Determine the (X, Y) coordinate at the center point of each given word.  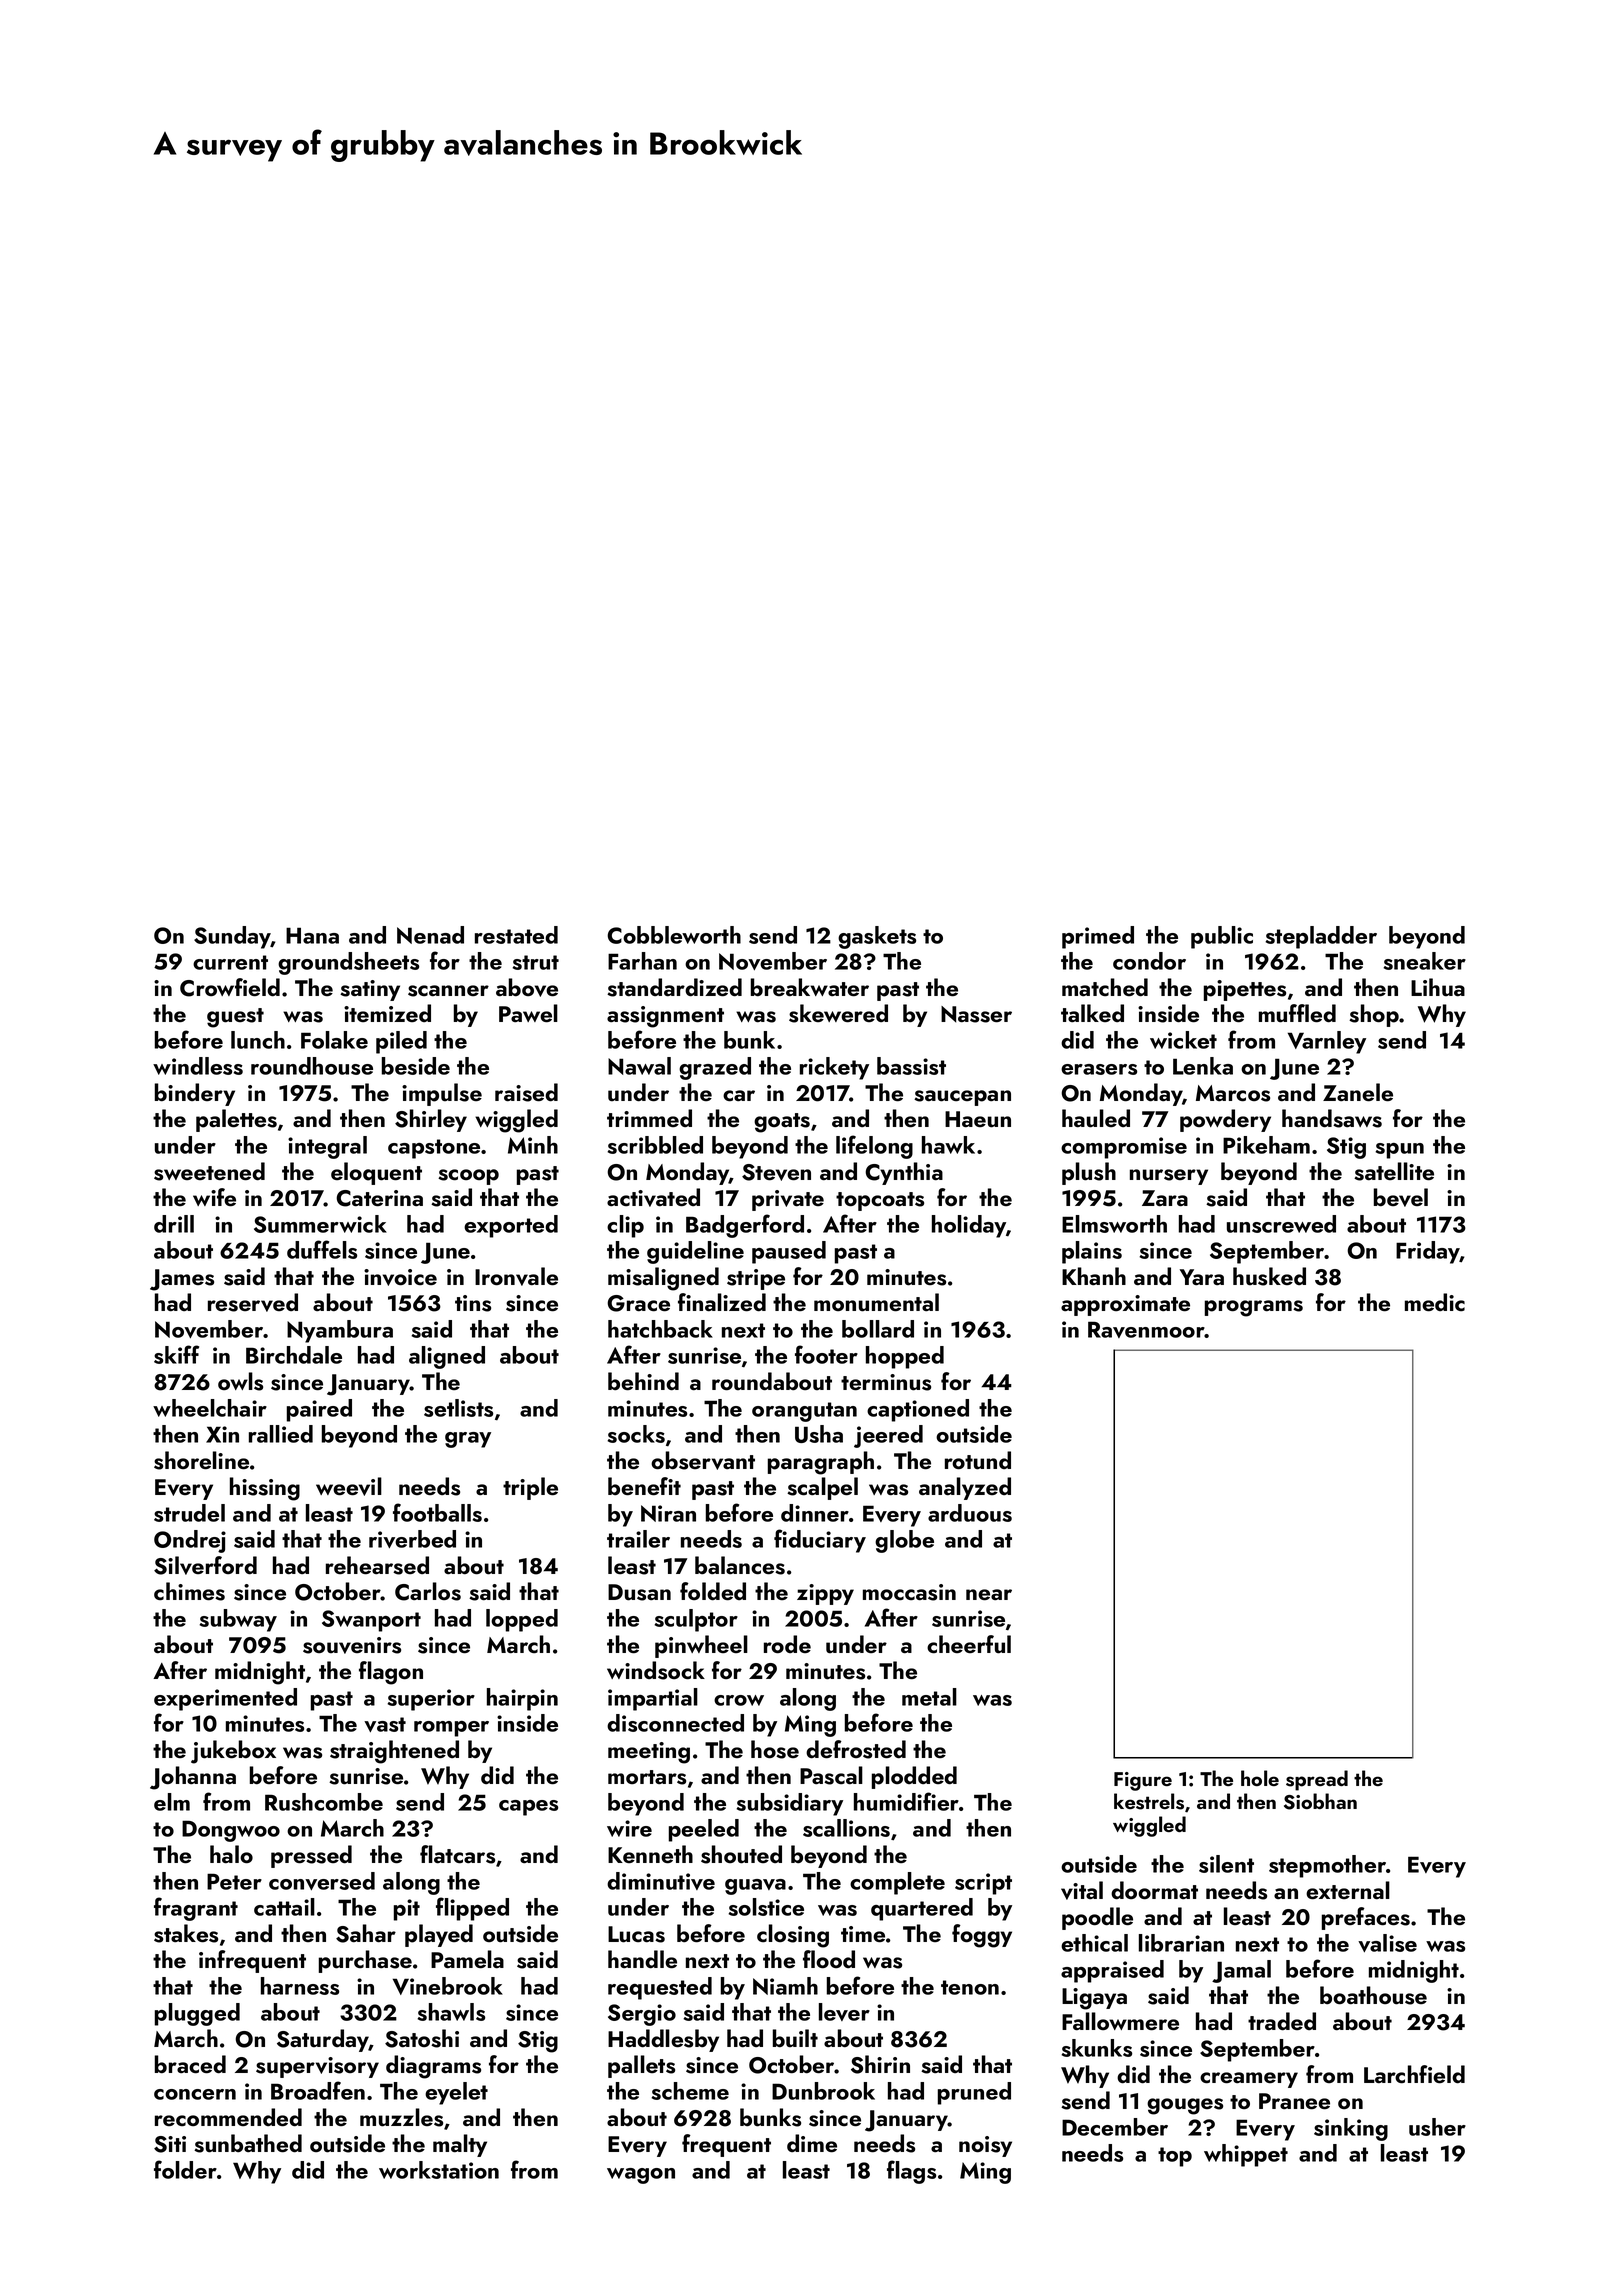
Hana (312, 935)
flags (911, 2172)
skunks (1096, 2048)
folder (185, 2169)
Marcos (1233, 1093)
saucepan (962, 1098)
